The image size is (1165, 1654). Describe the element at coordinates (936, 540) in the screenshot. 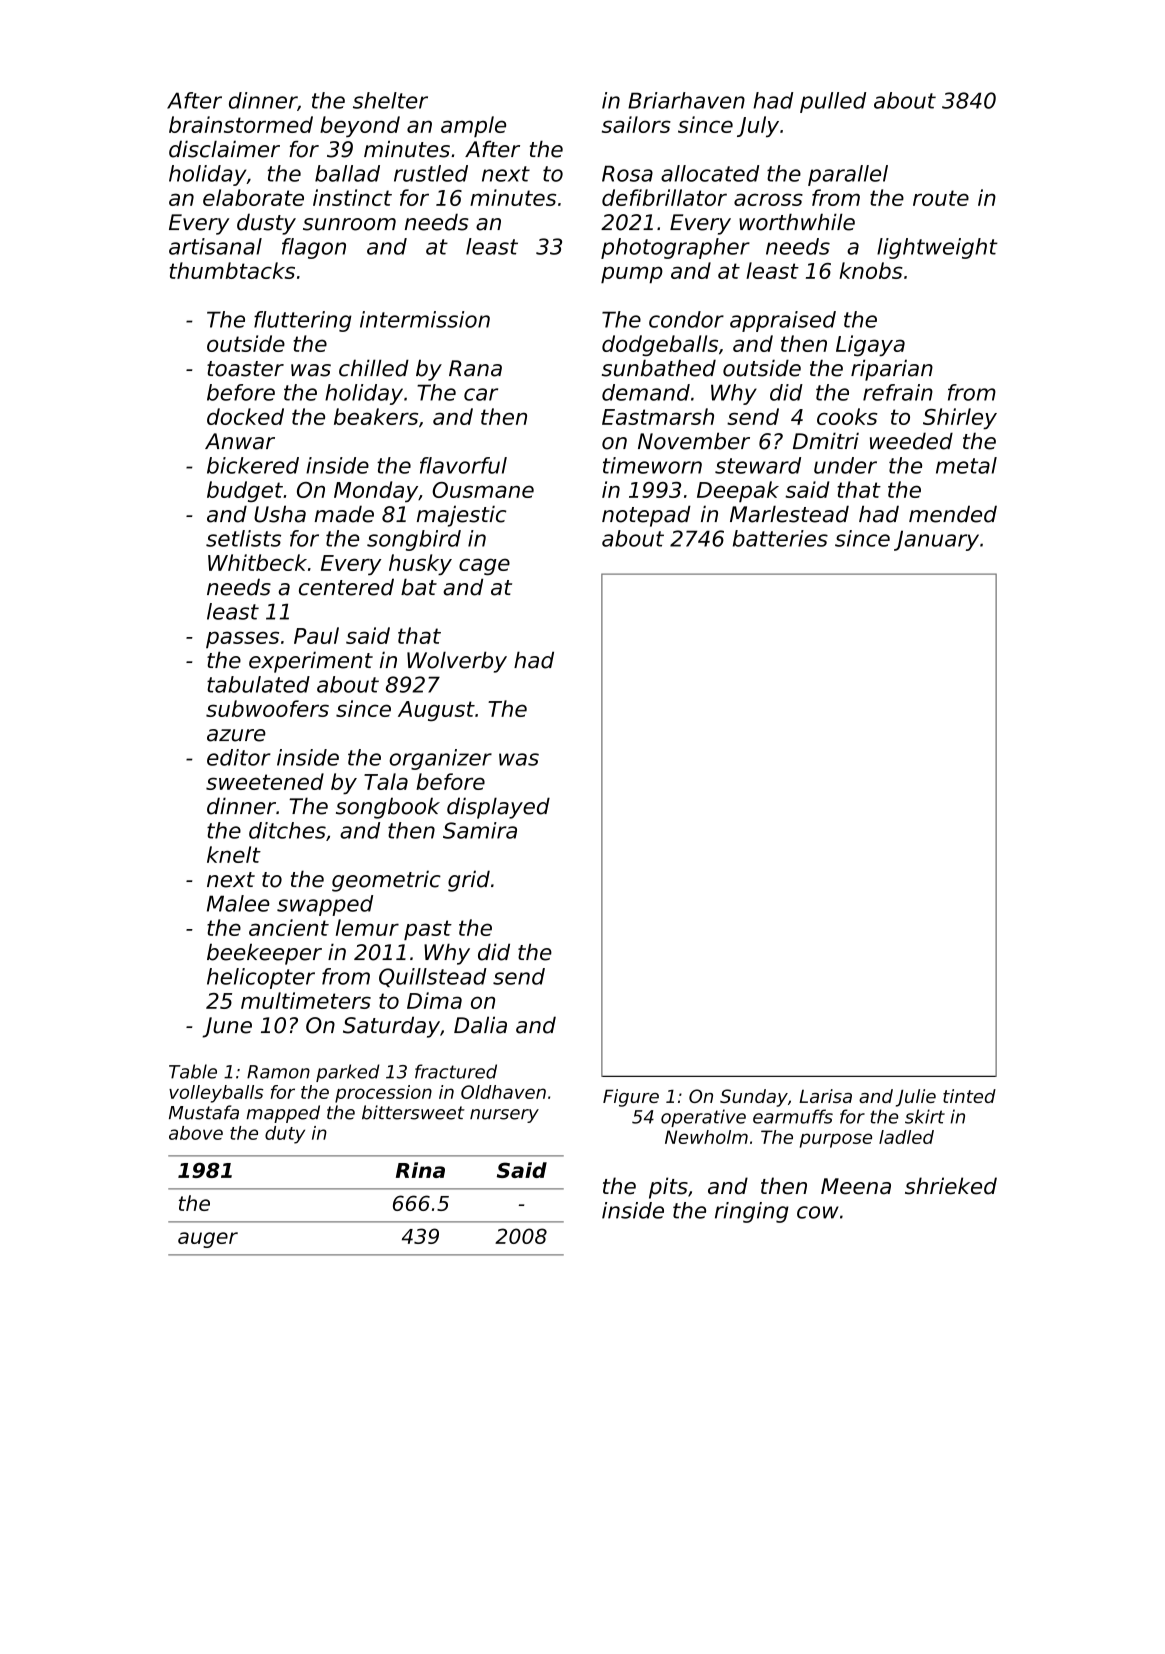

I see `January` at that location.
